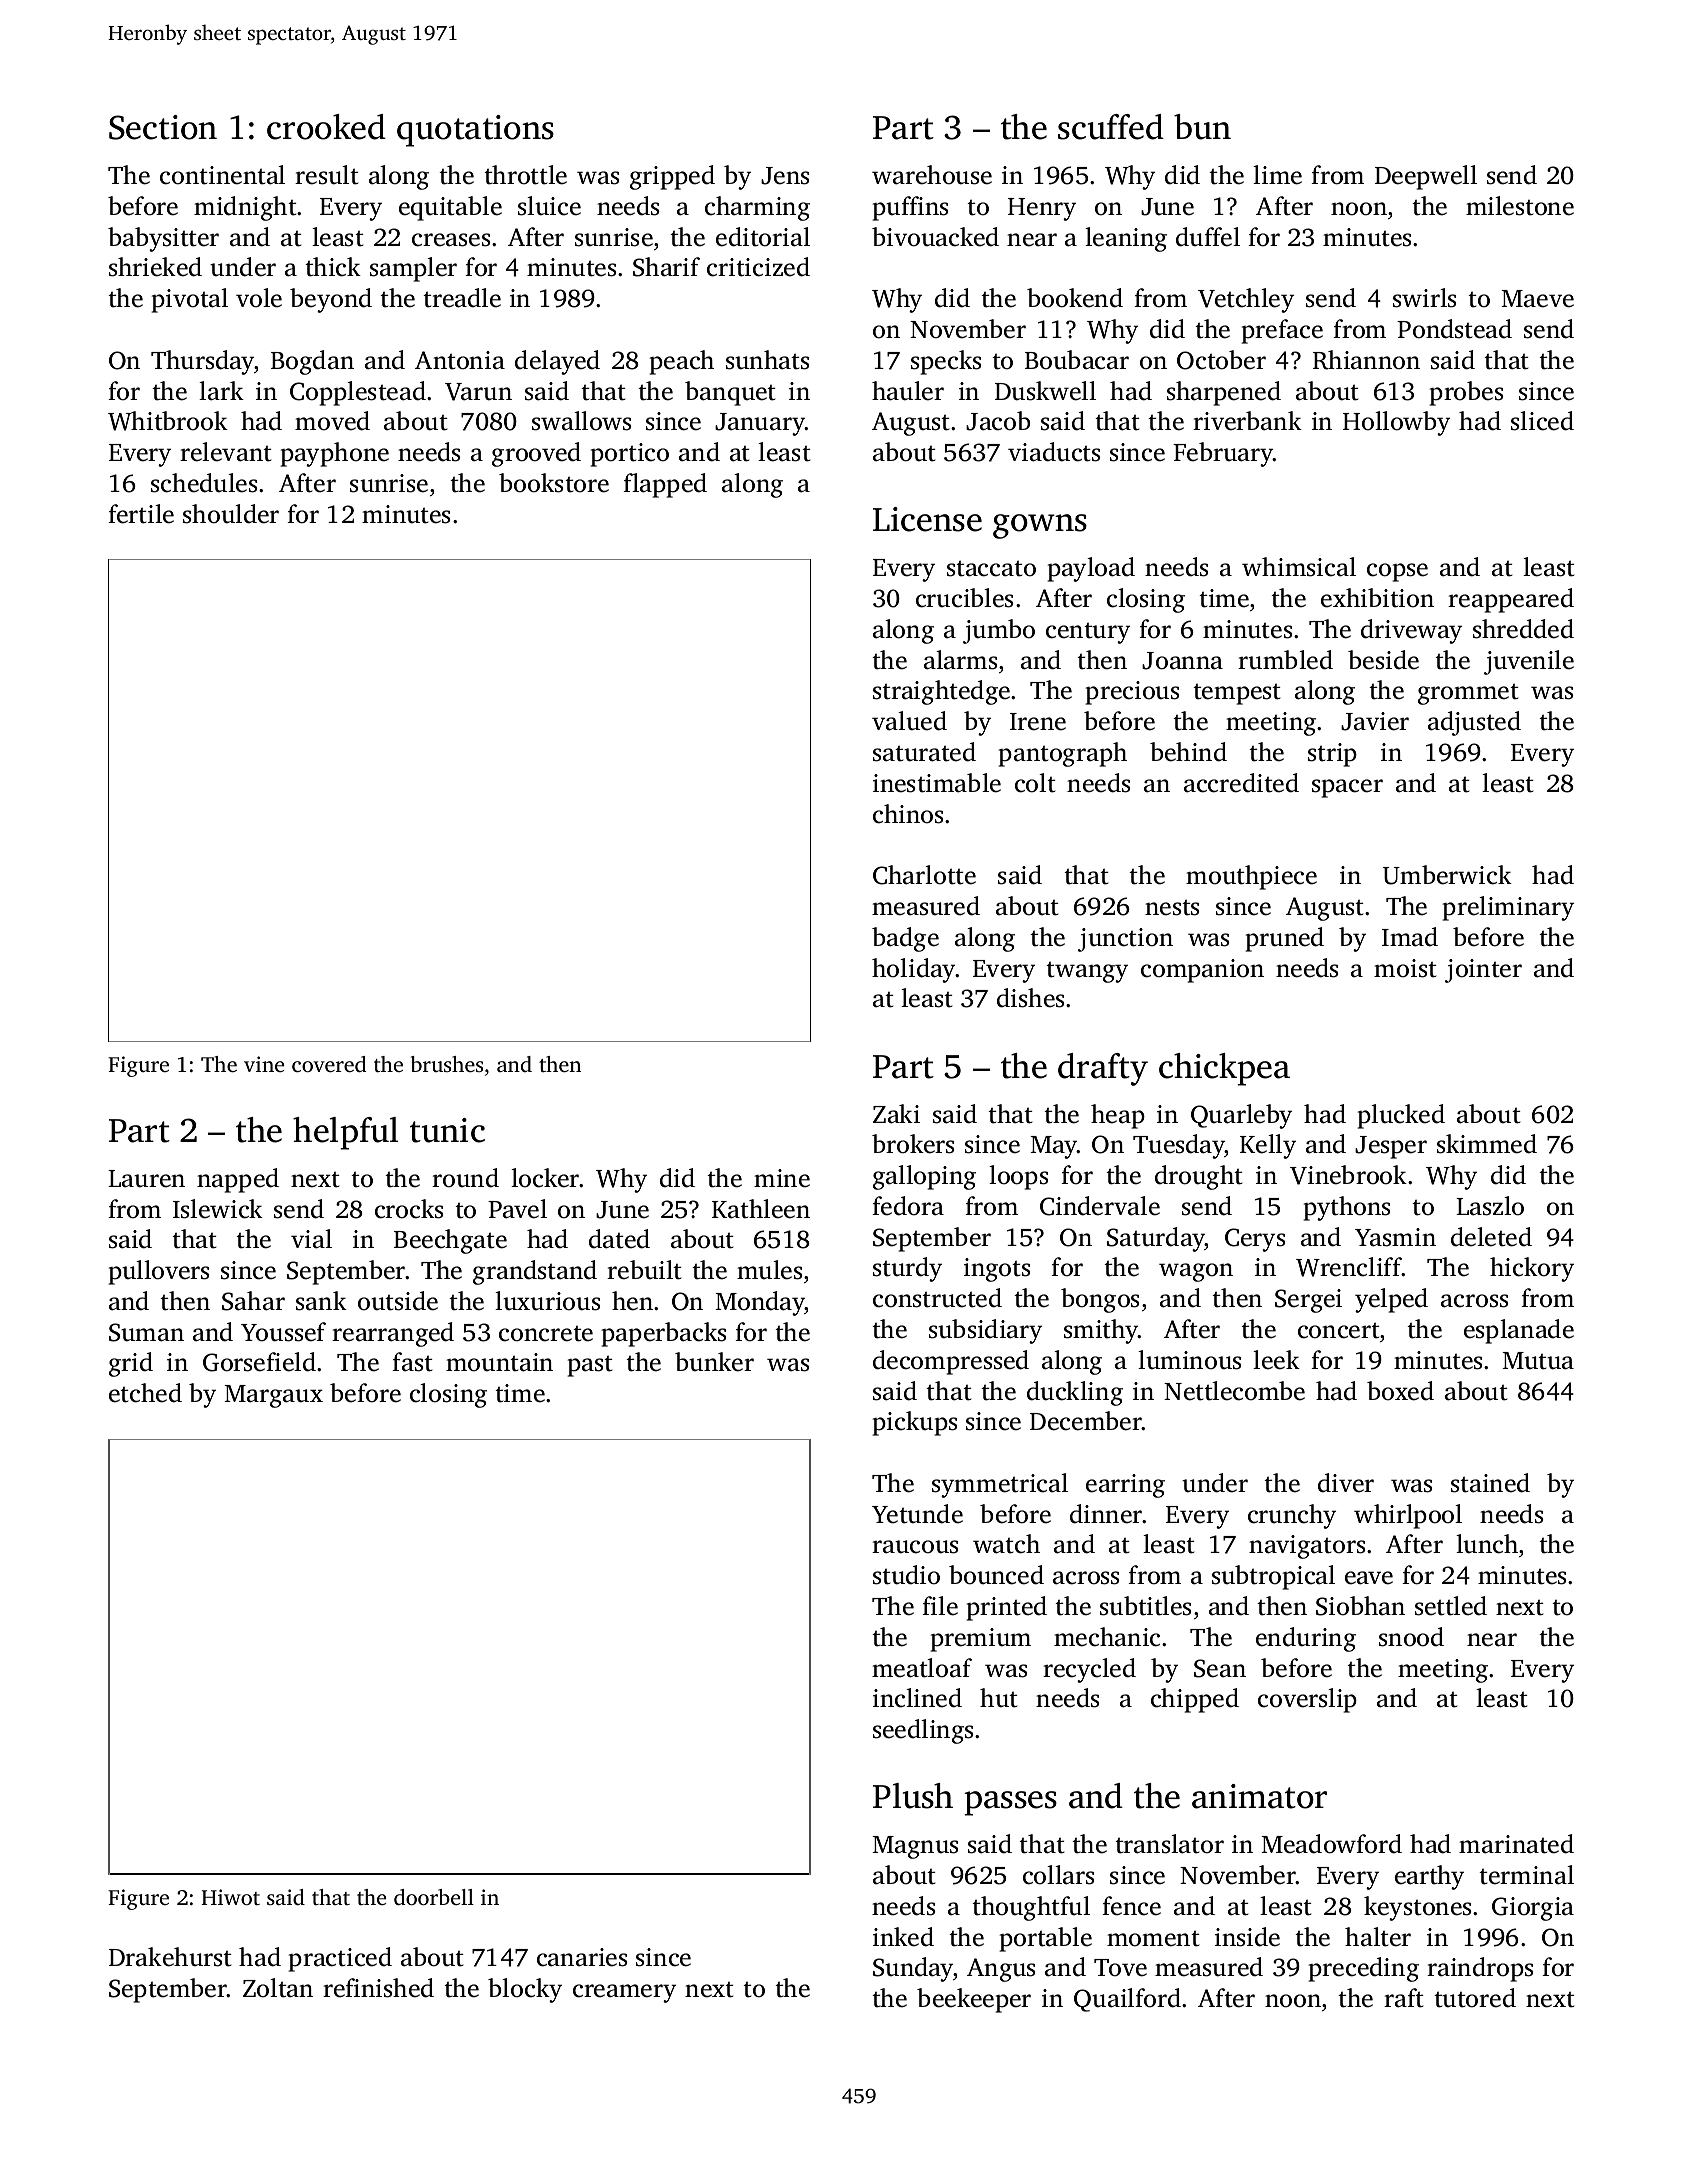 The image size is (1683, 2178). I want to click on crooked, so click(326, 127).
